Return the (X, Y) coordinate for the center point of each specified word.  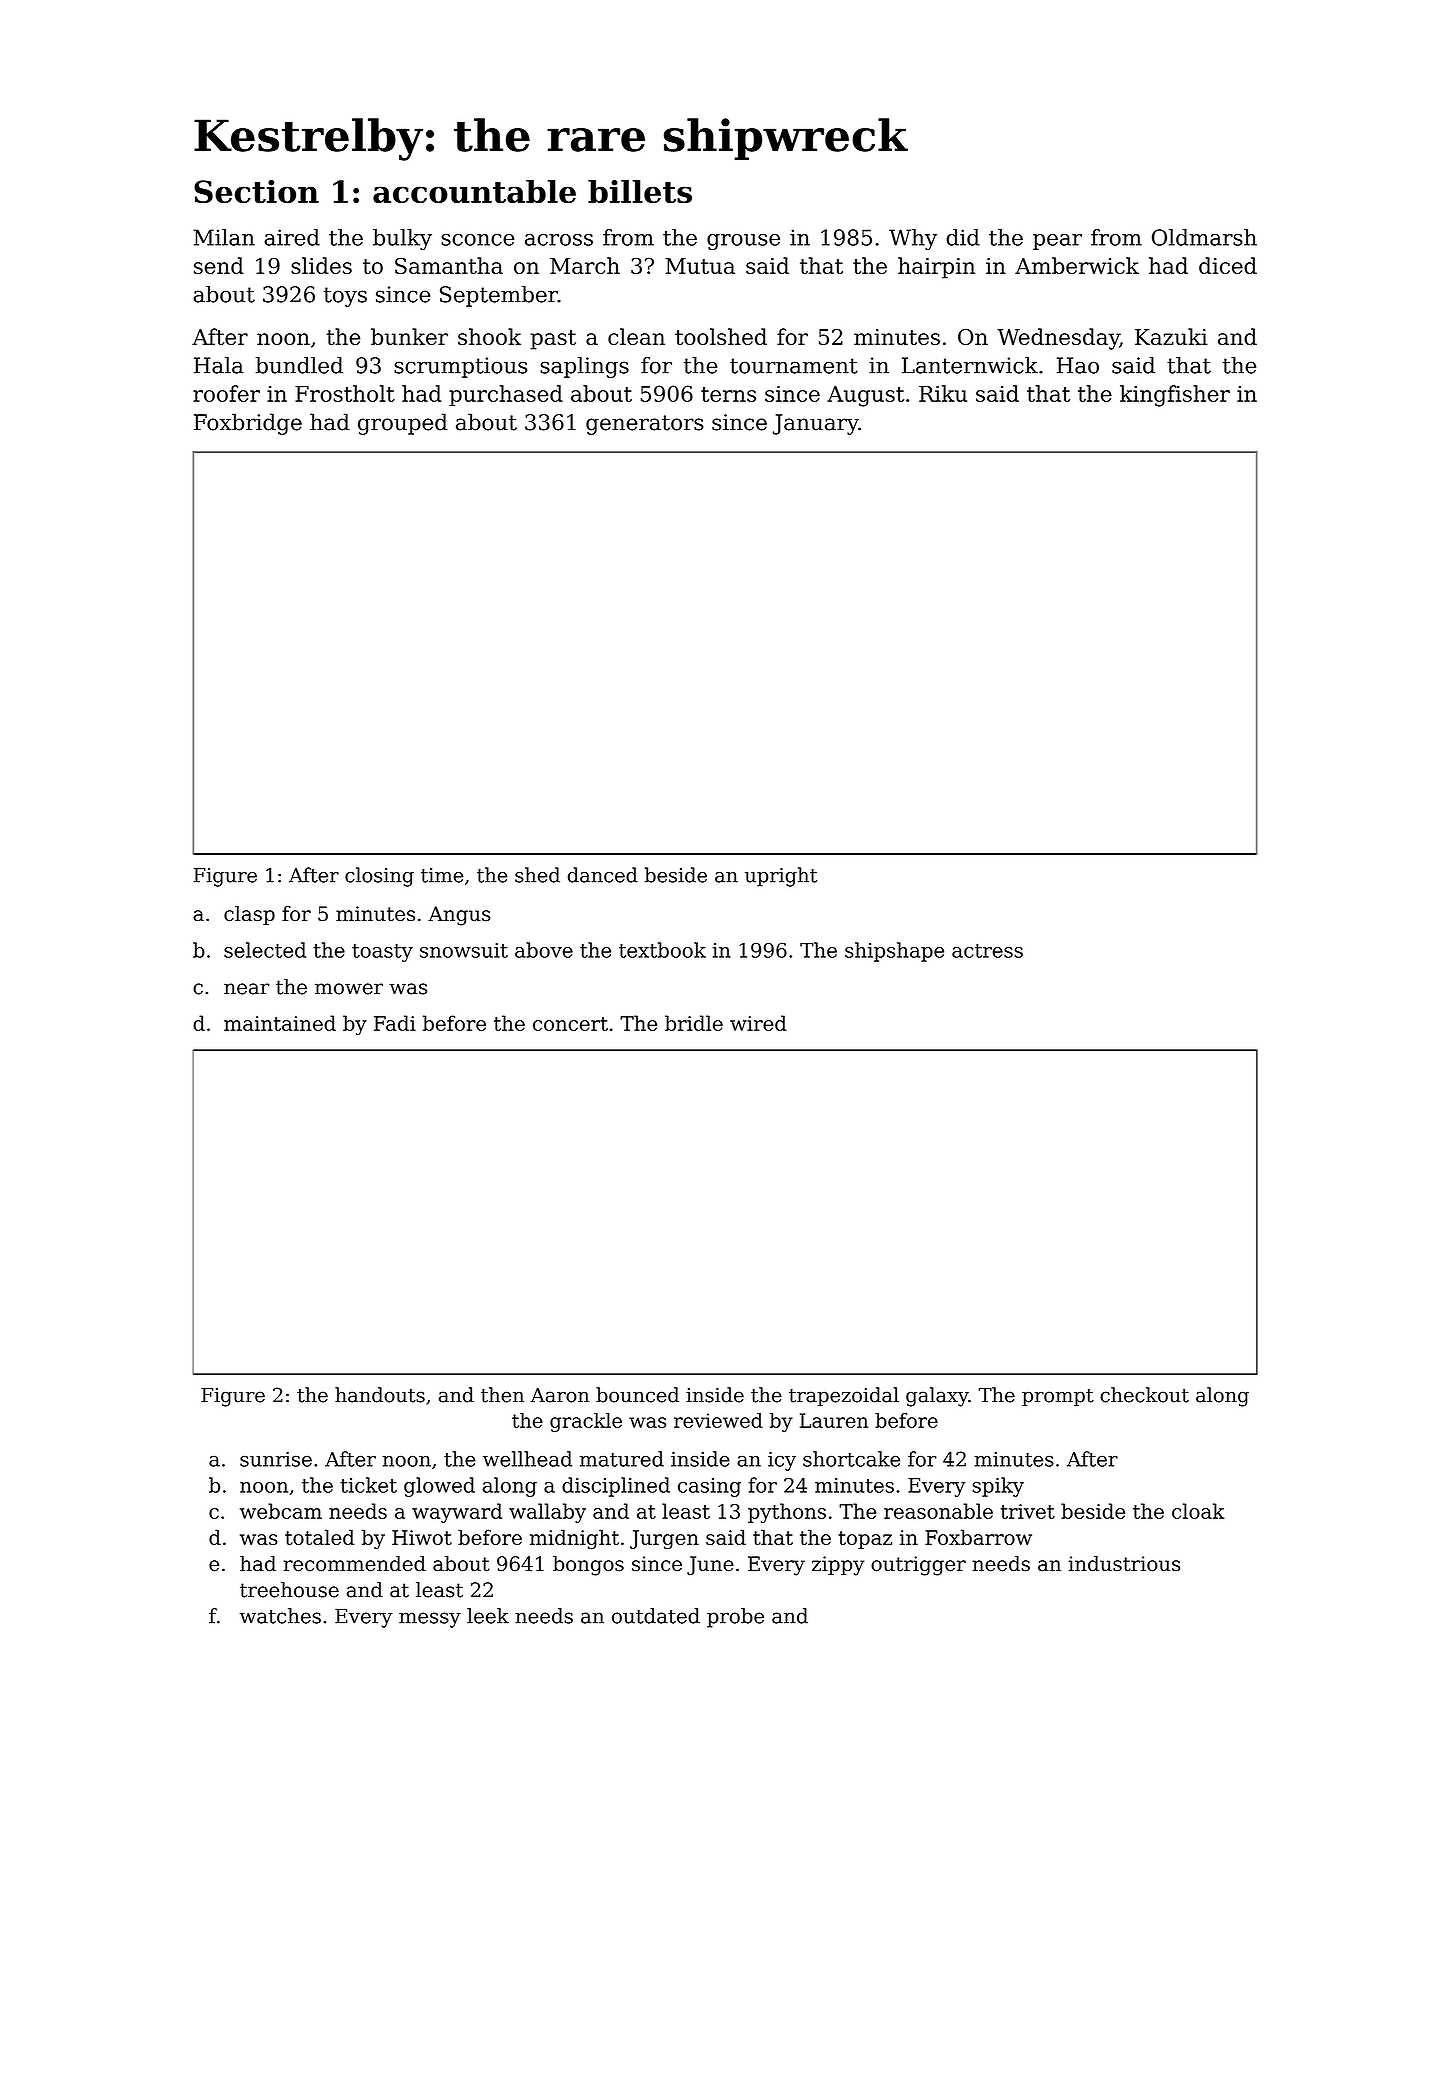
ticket (368, 1485)
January (816, 424)
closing (379, 877)
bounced (637, 1395)
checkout (1144, 1395)
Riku (943, 393)
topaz (865, 1540)
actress (987, 951)
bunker (409, 336)
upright (781, 877)
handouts (380, 1395)
